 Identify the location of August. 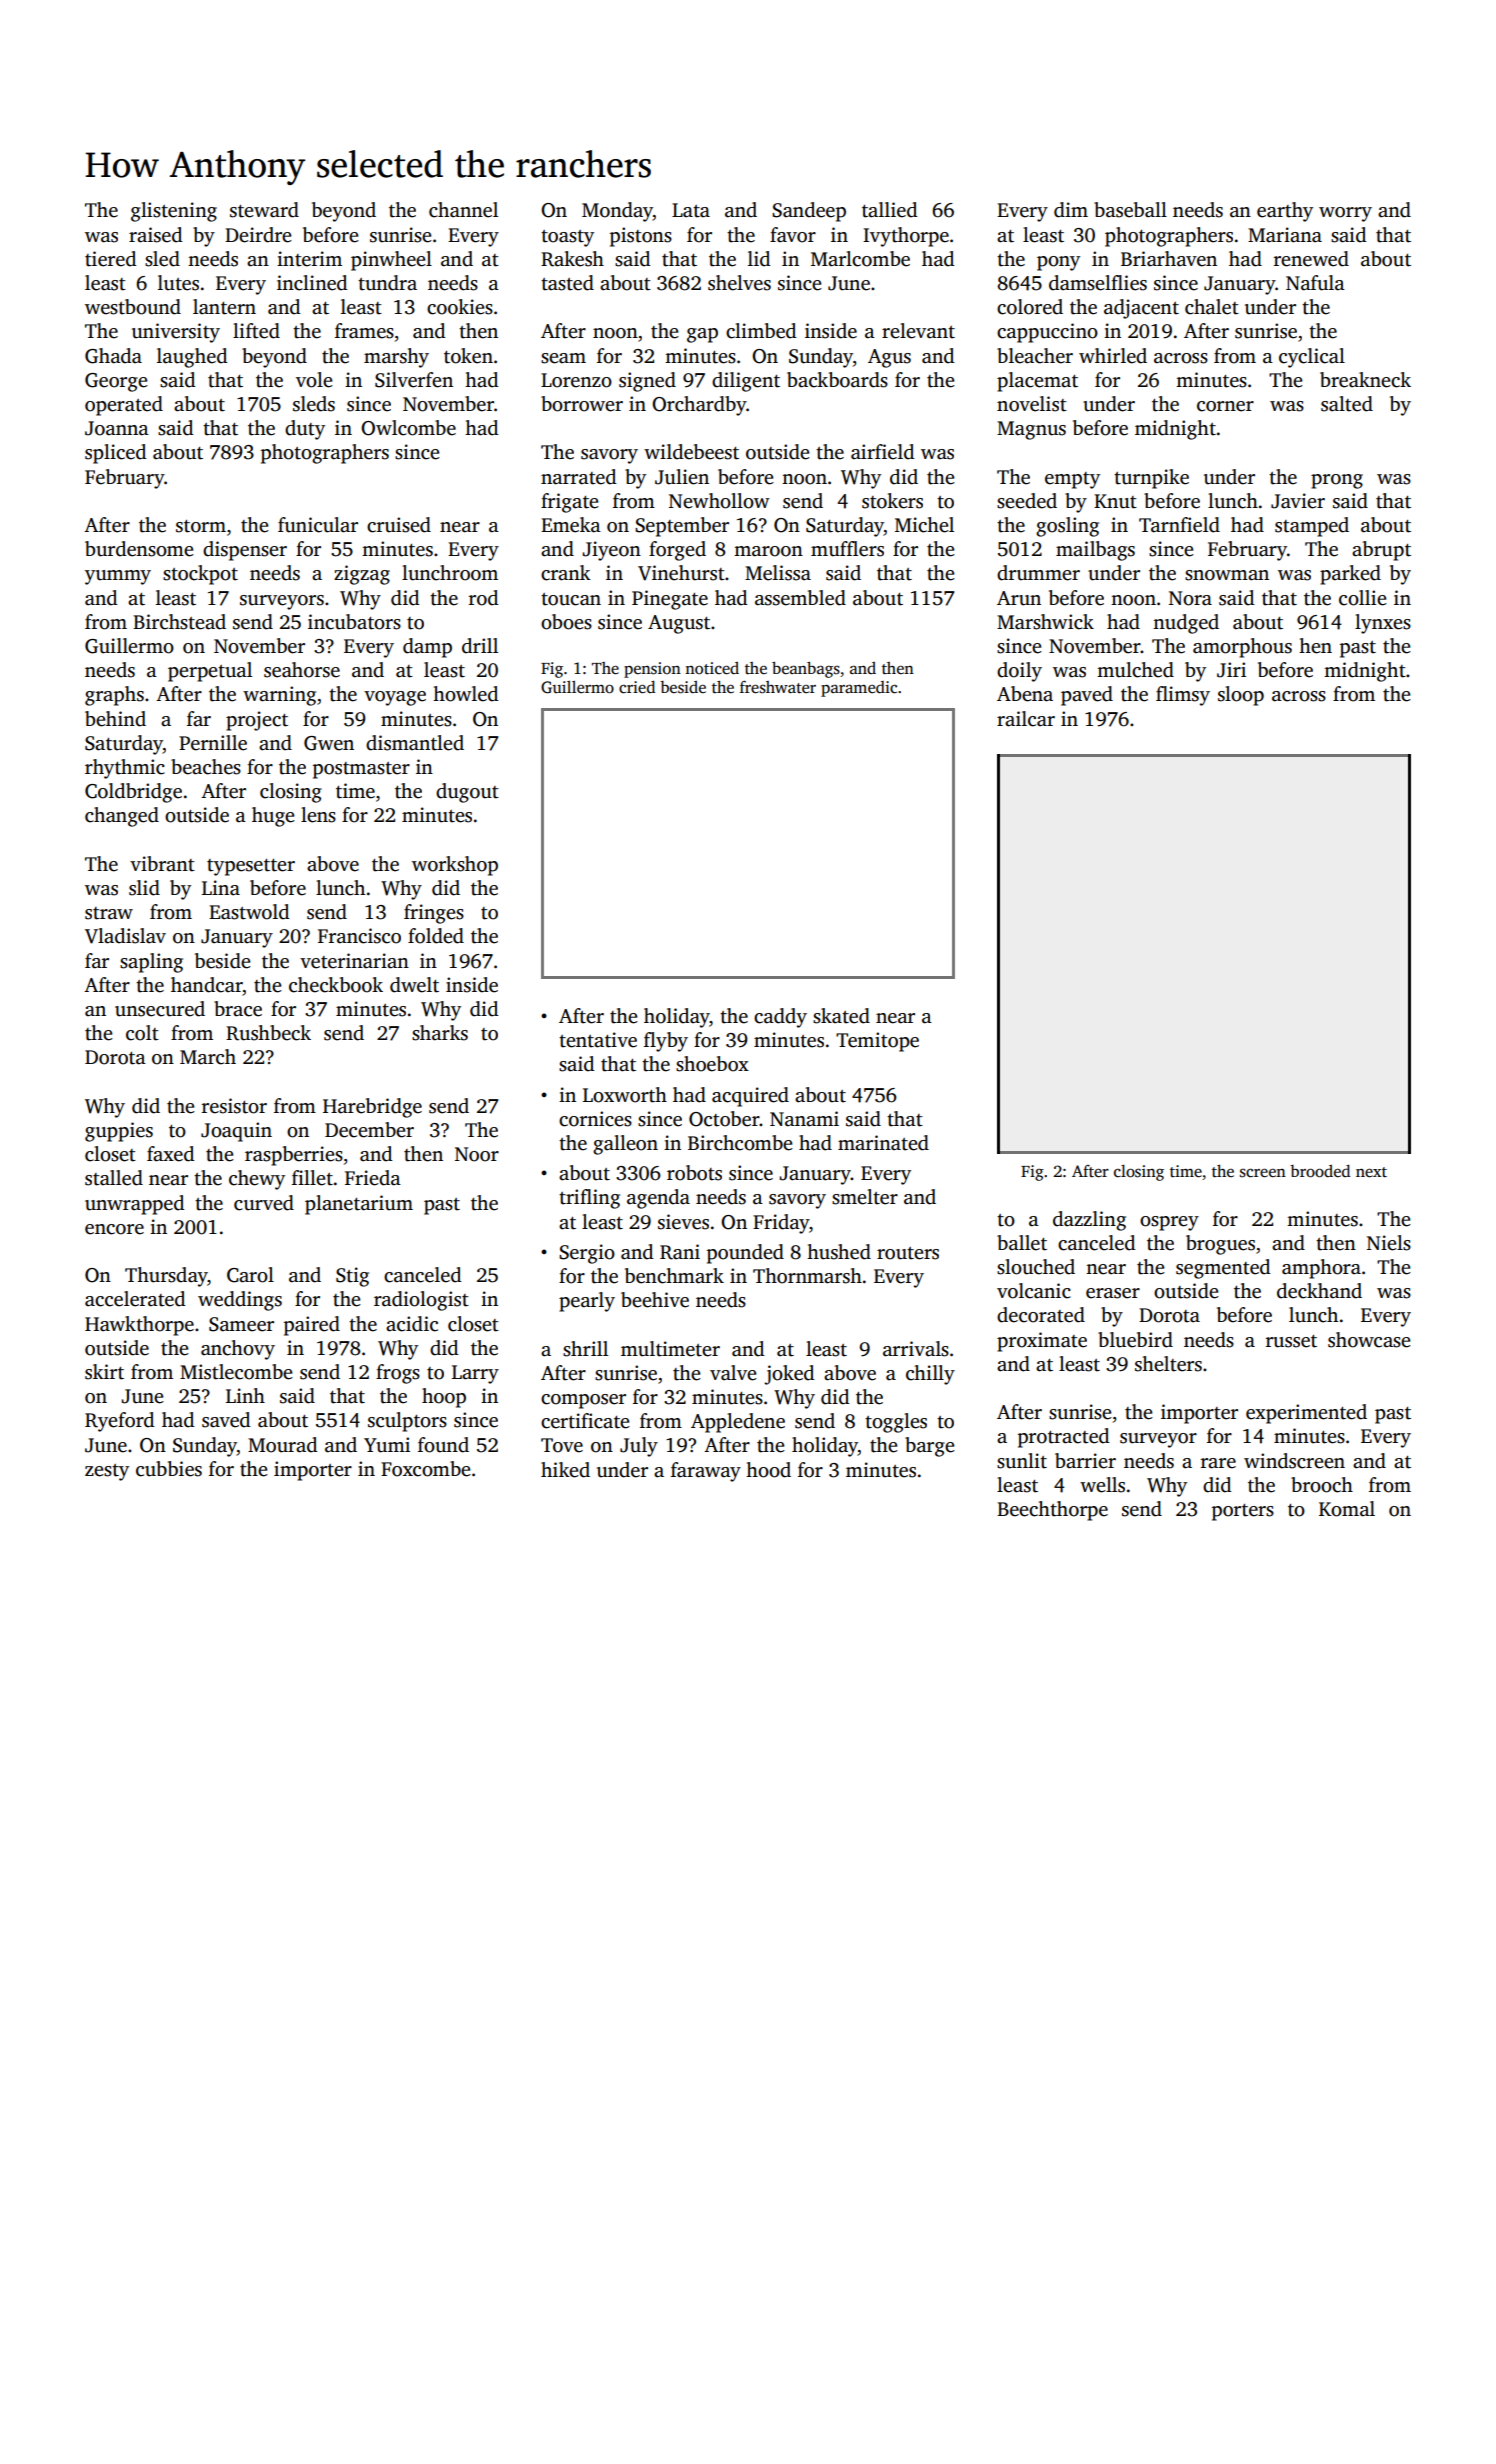
(679, 624).
